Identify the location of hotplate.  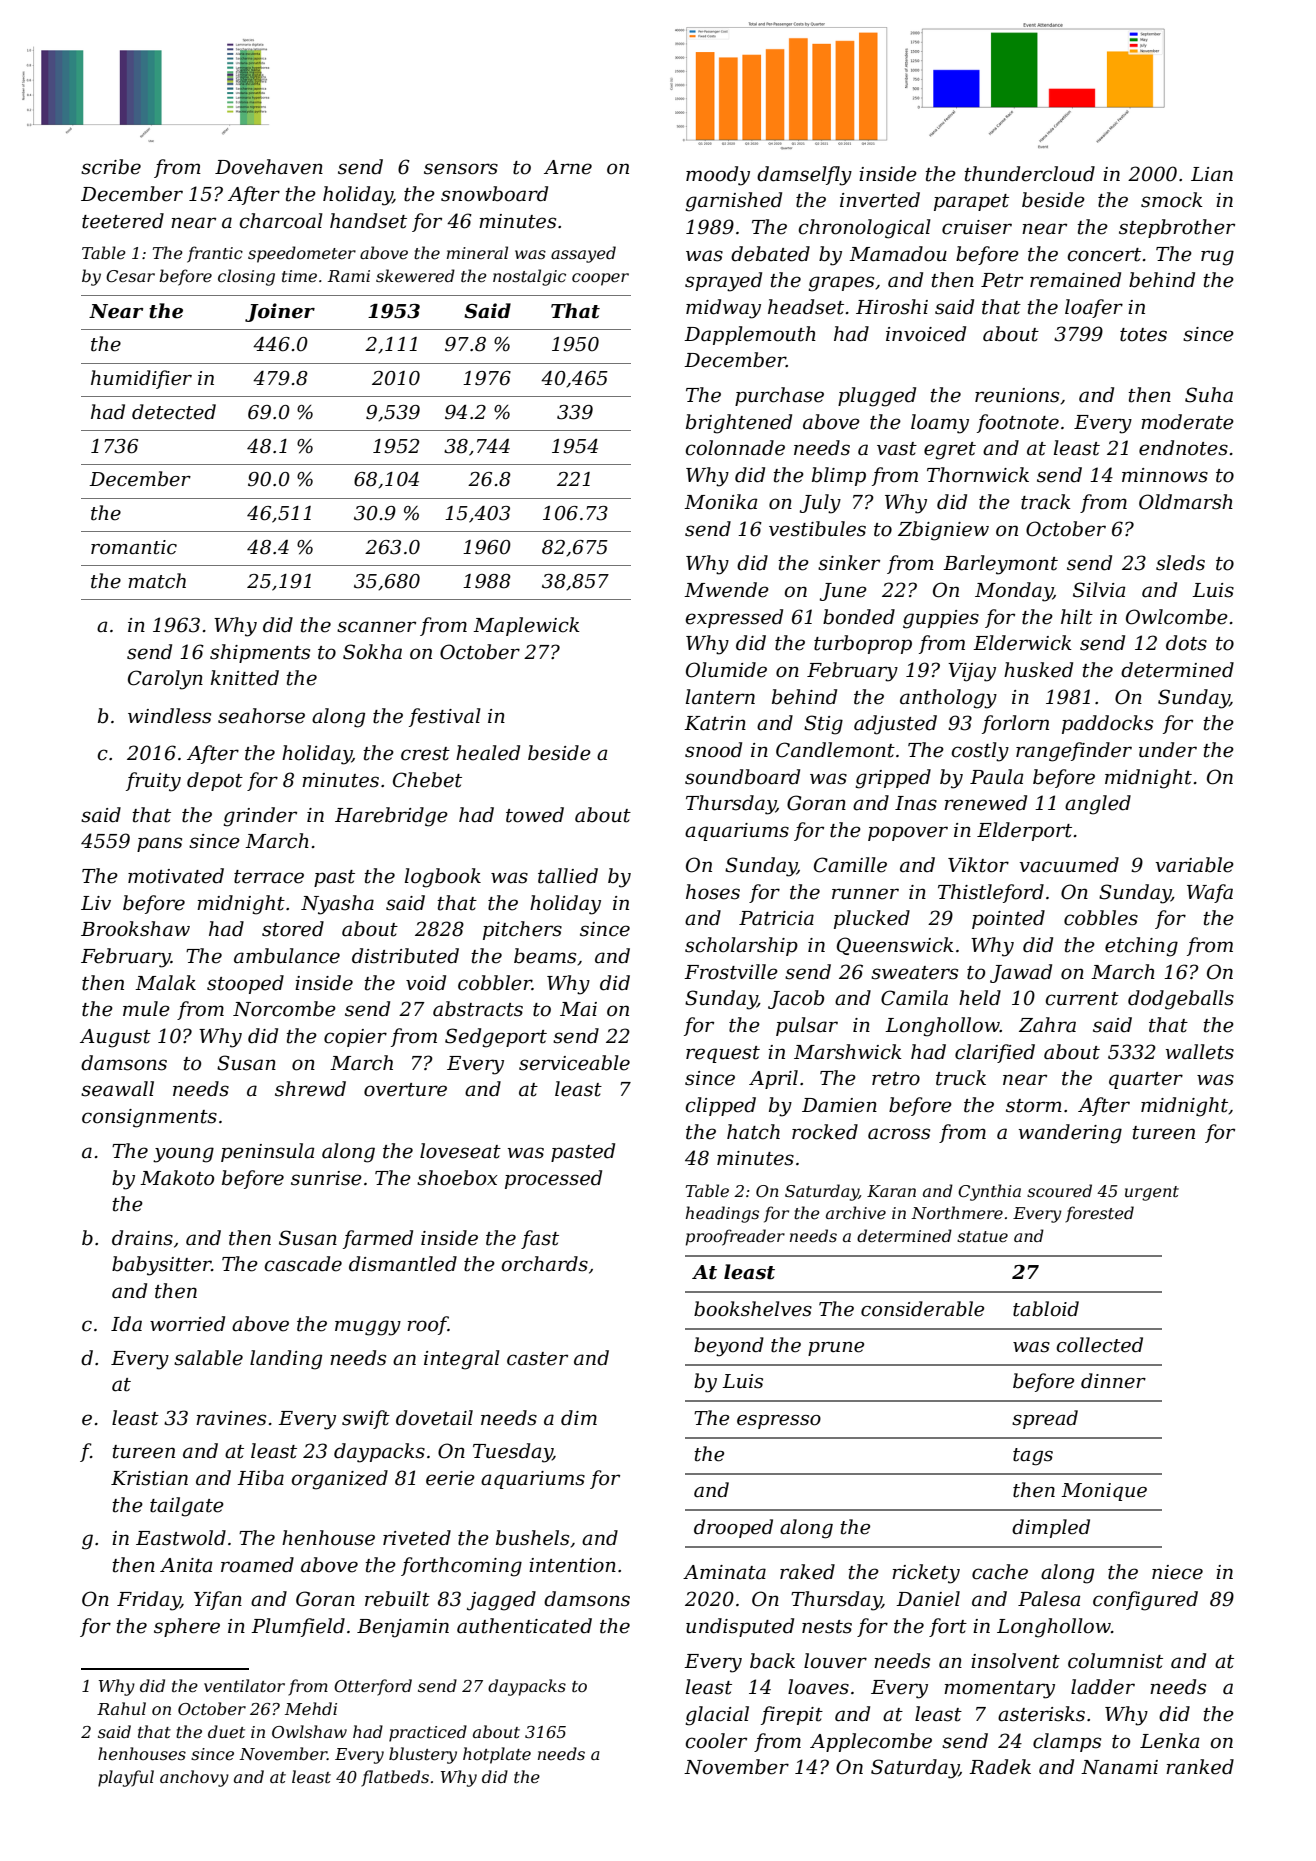
(497, 1755).
